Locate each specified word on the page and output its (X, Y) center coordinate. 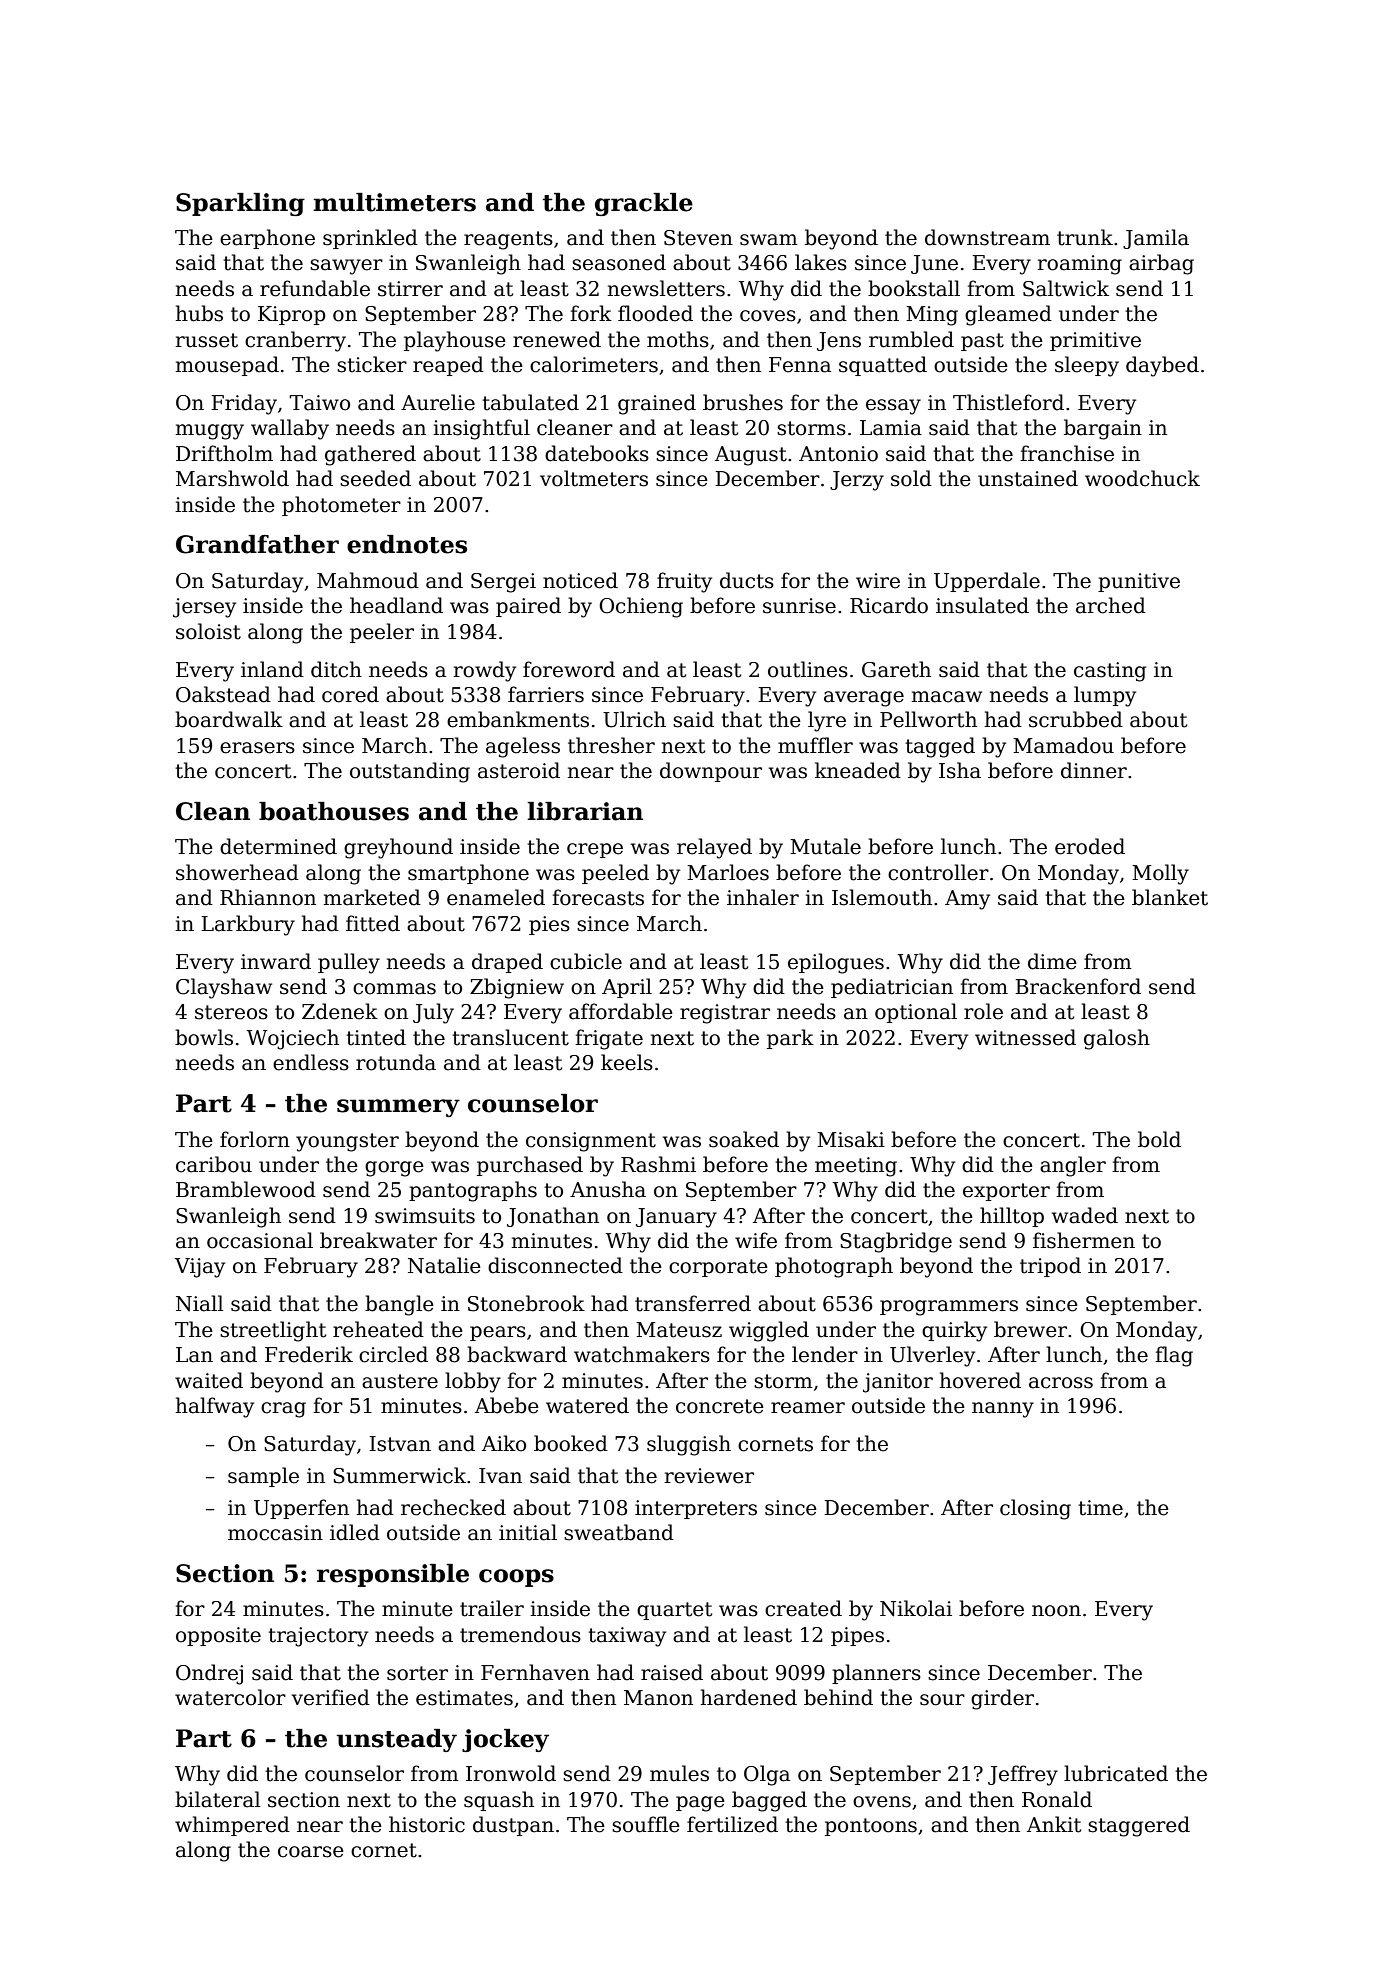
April (627, 988)
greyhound (398, 848)
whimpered (232, 1826)
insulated (982, 605)
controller (938, 872)
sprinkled (370, 239)
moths (678, 339)
